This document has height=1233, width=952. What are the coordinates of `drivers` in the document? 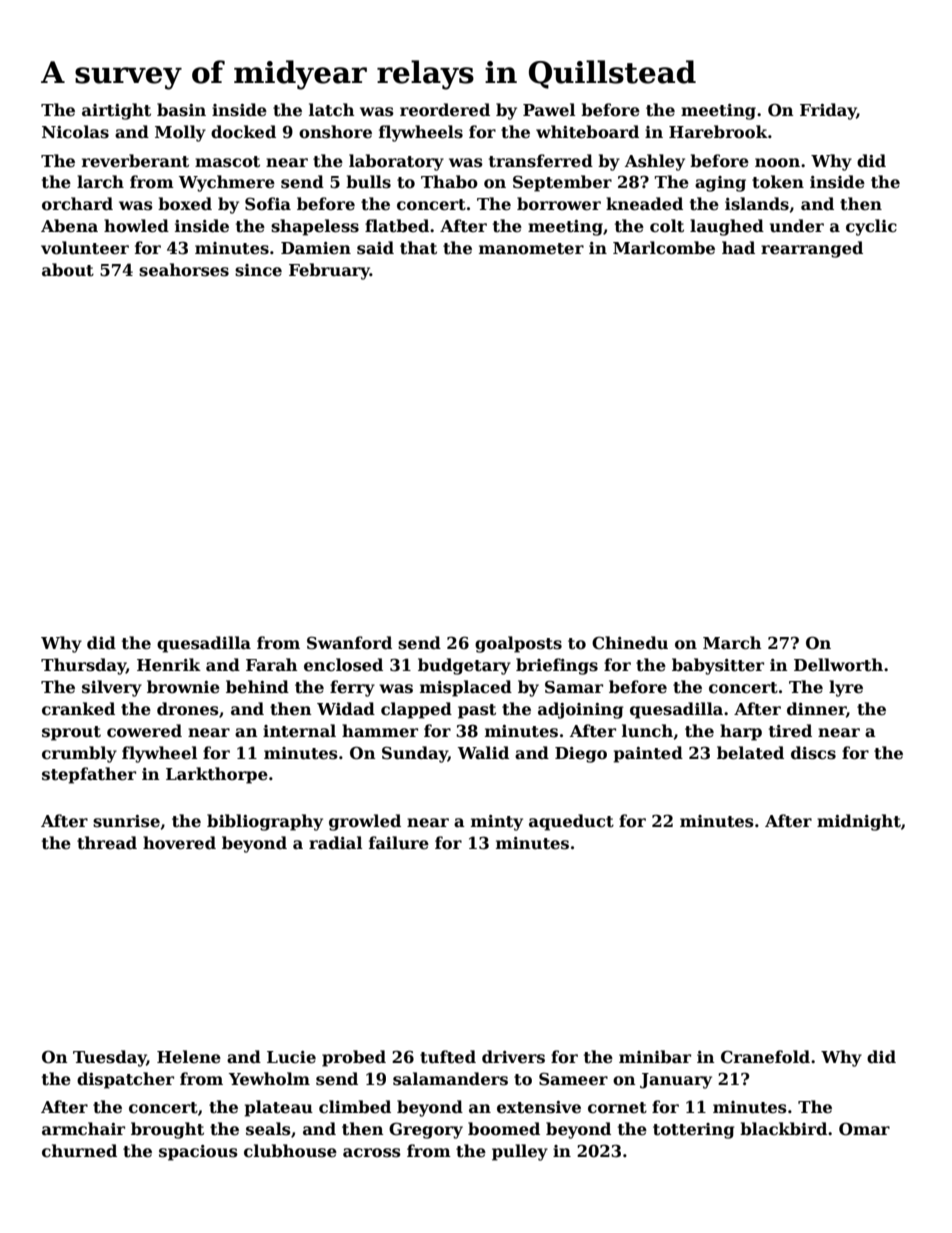 It's located at (513, 1057).
